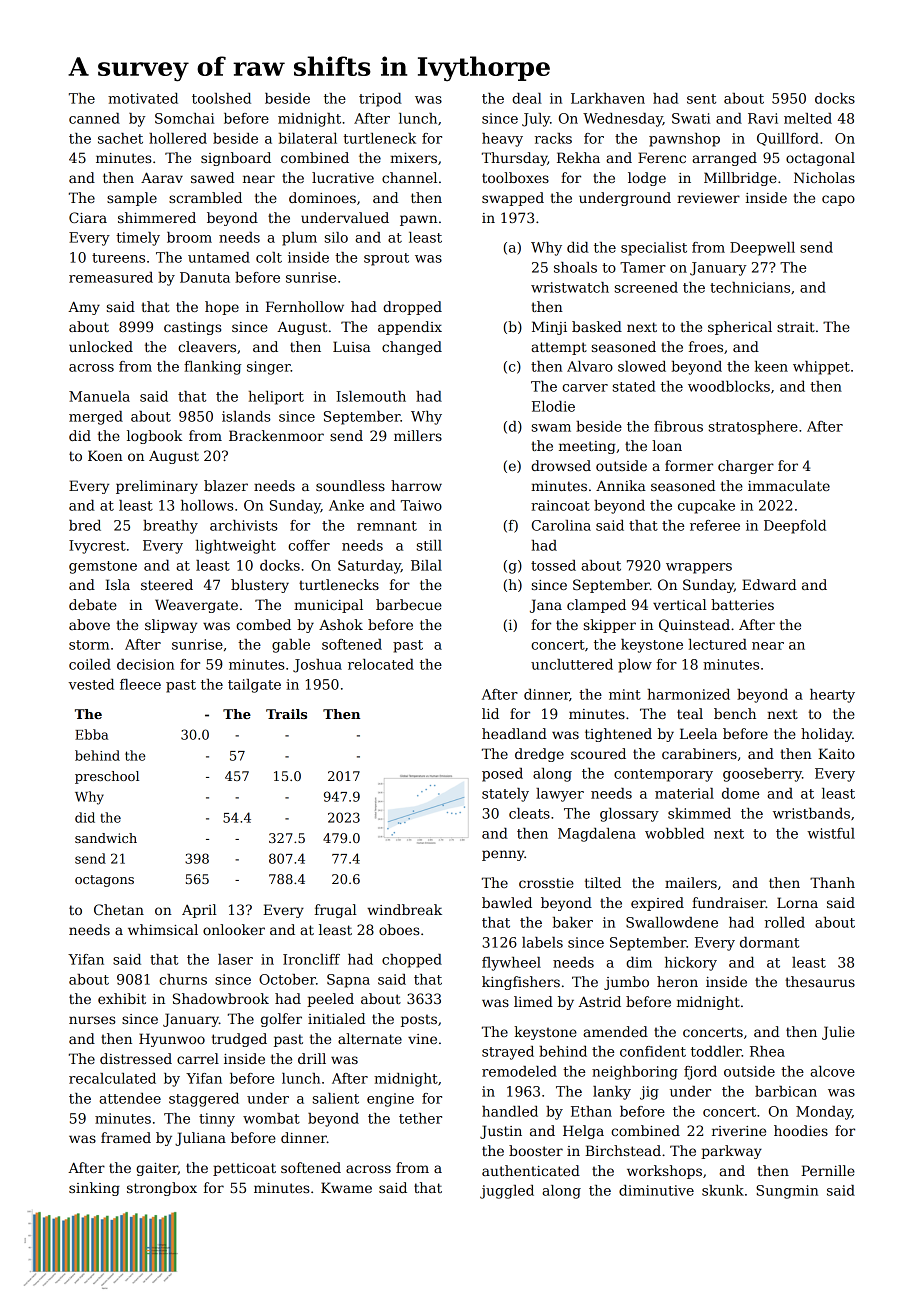  I want to click on shoals, so click(575, 267).
